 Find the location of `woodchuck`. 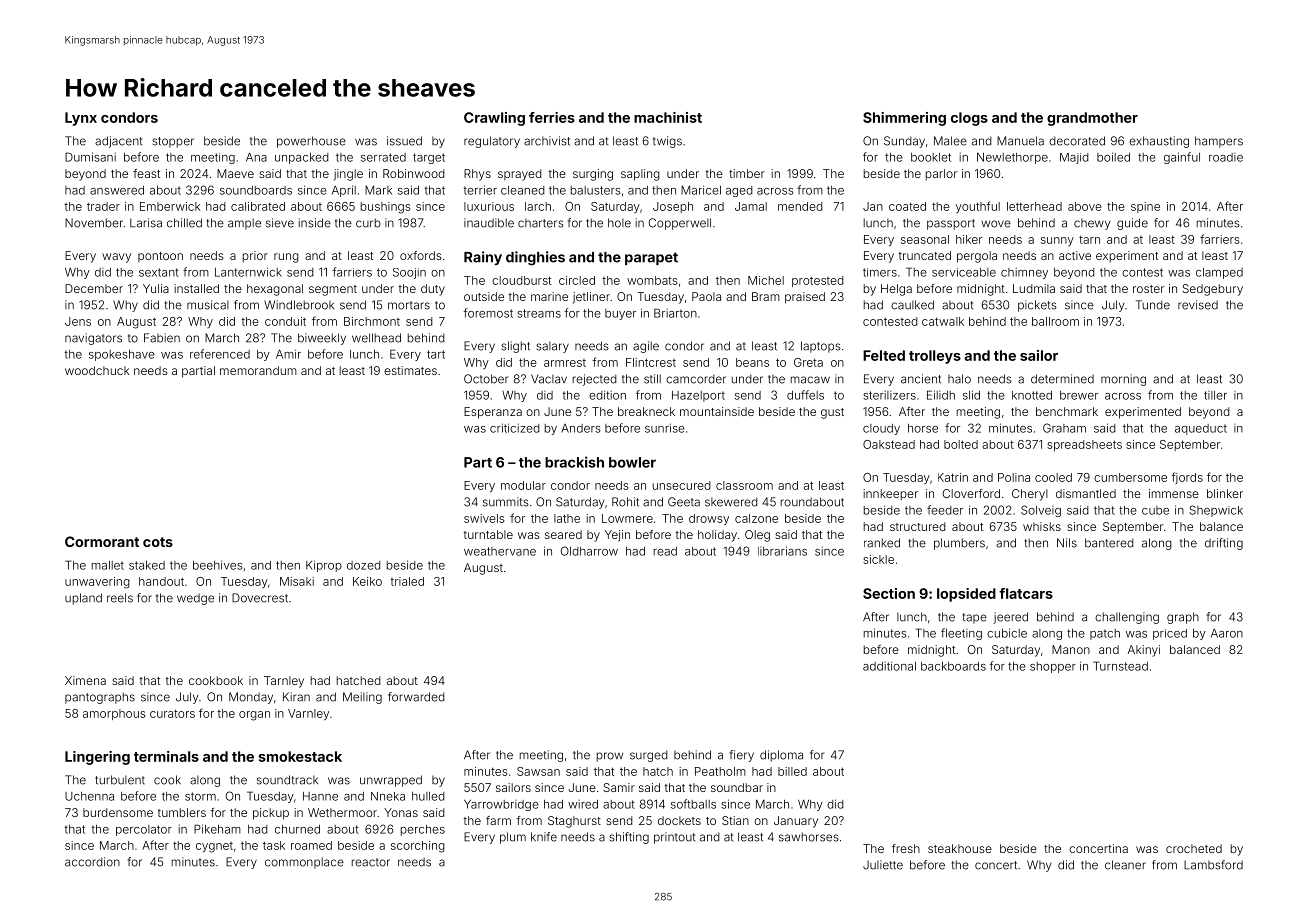

woodchuck is located at coordinates (97, 370).
